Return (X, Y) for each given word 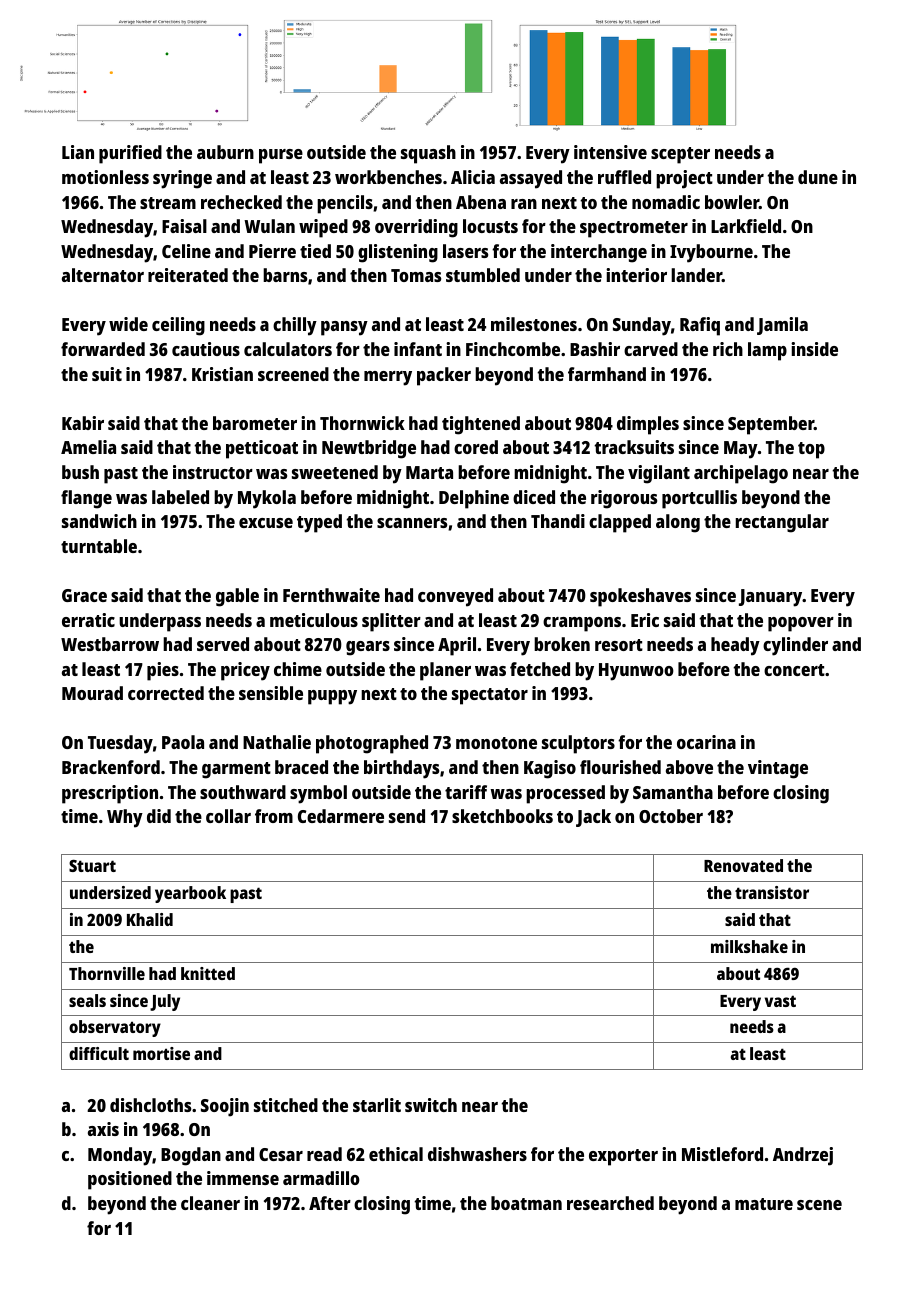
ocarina (706, 742)
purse (281, 156)
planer (445, 671)
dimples (648, 425)
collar (228, 816)
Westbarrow (110, 644)
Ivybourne (711, 253)
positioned (130, 1180)
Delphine (474, 499)
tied (315, 251)
